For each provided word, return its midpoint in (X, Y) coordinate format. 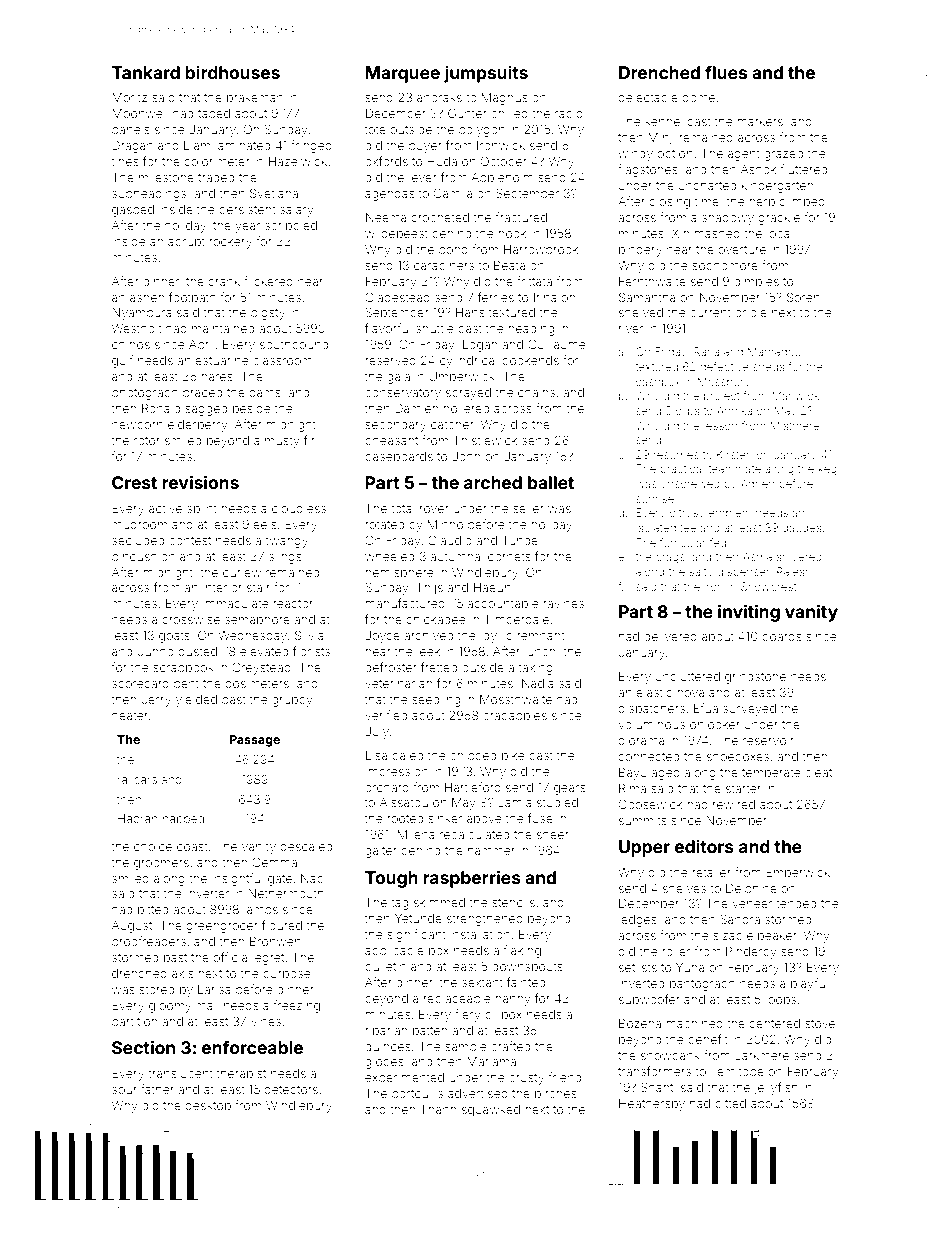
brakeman (255, 97)
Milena (416, 834)
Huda (442, 161)
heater (130, 715)
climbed (802, 201)
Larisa (214, 989)
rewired (734, 804)
